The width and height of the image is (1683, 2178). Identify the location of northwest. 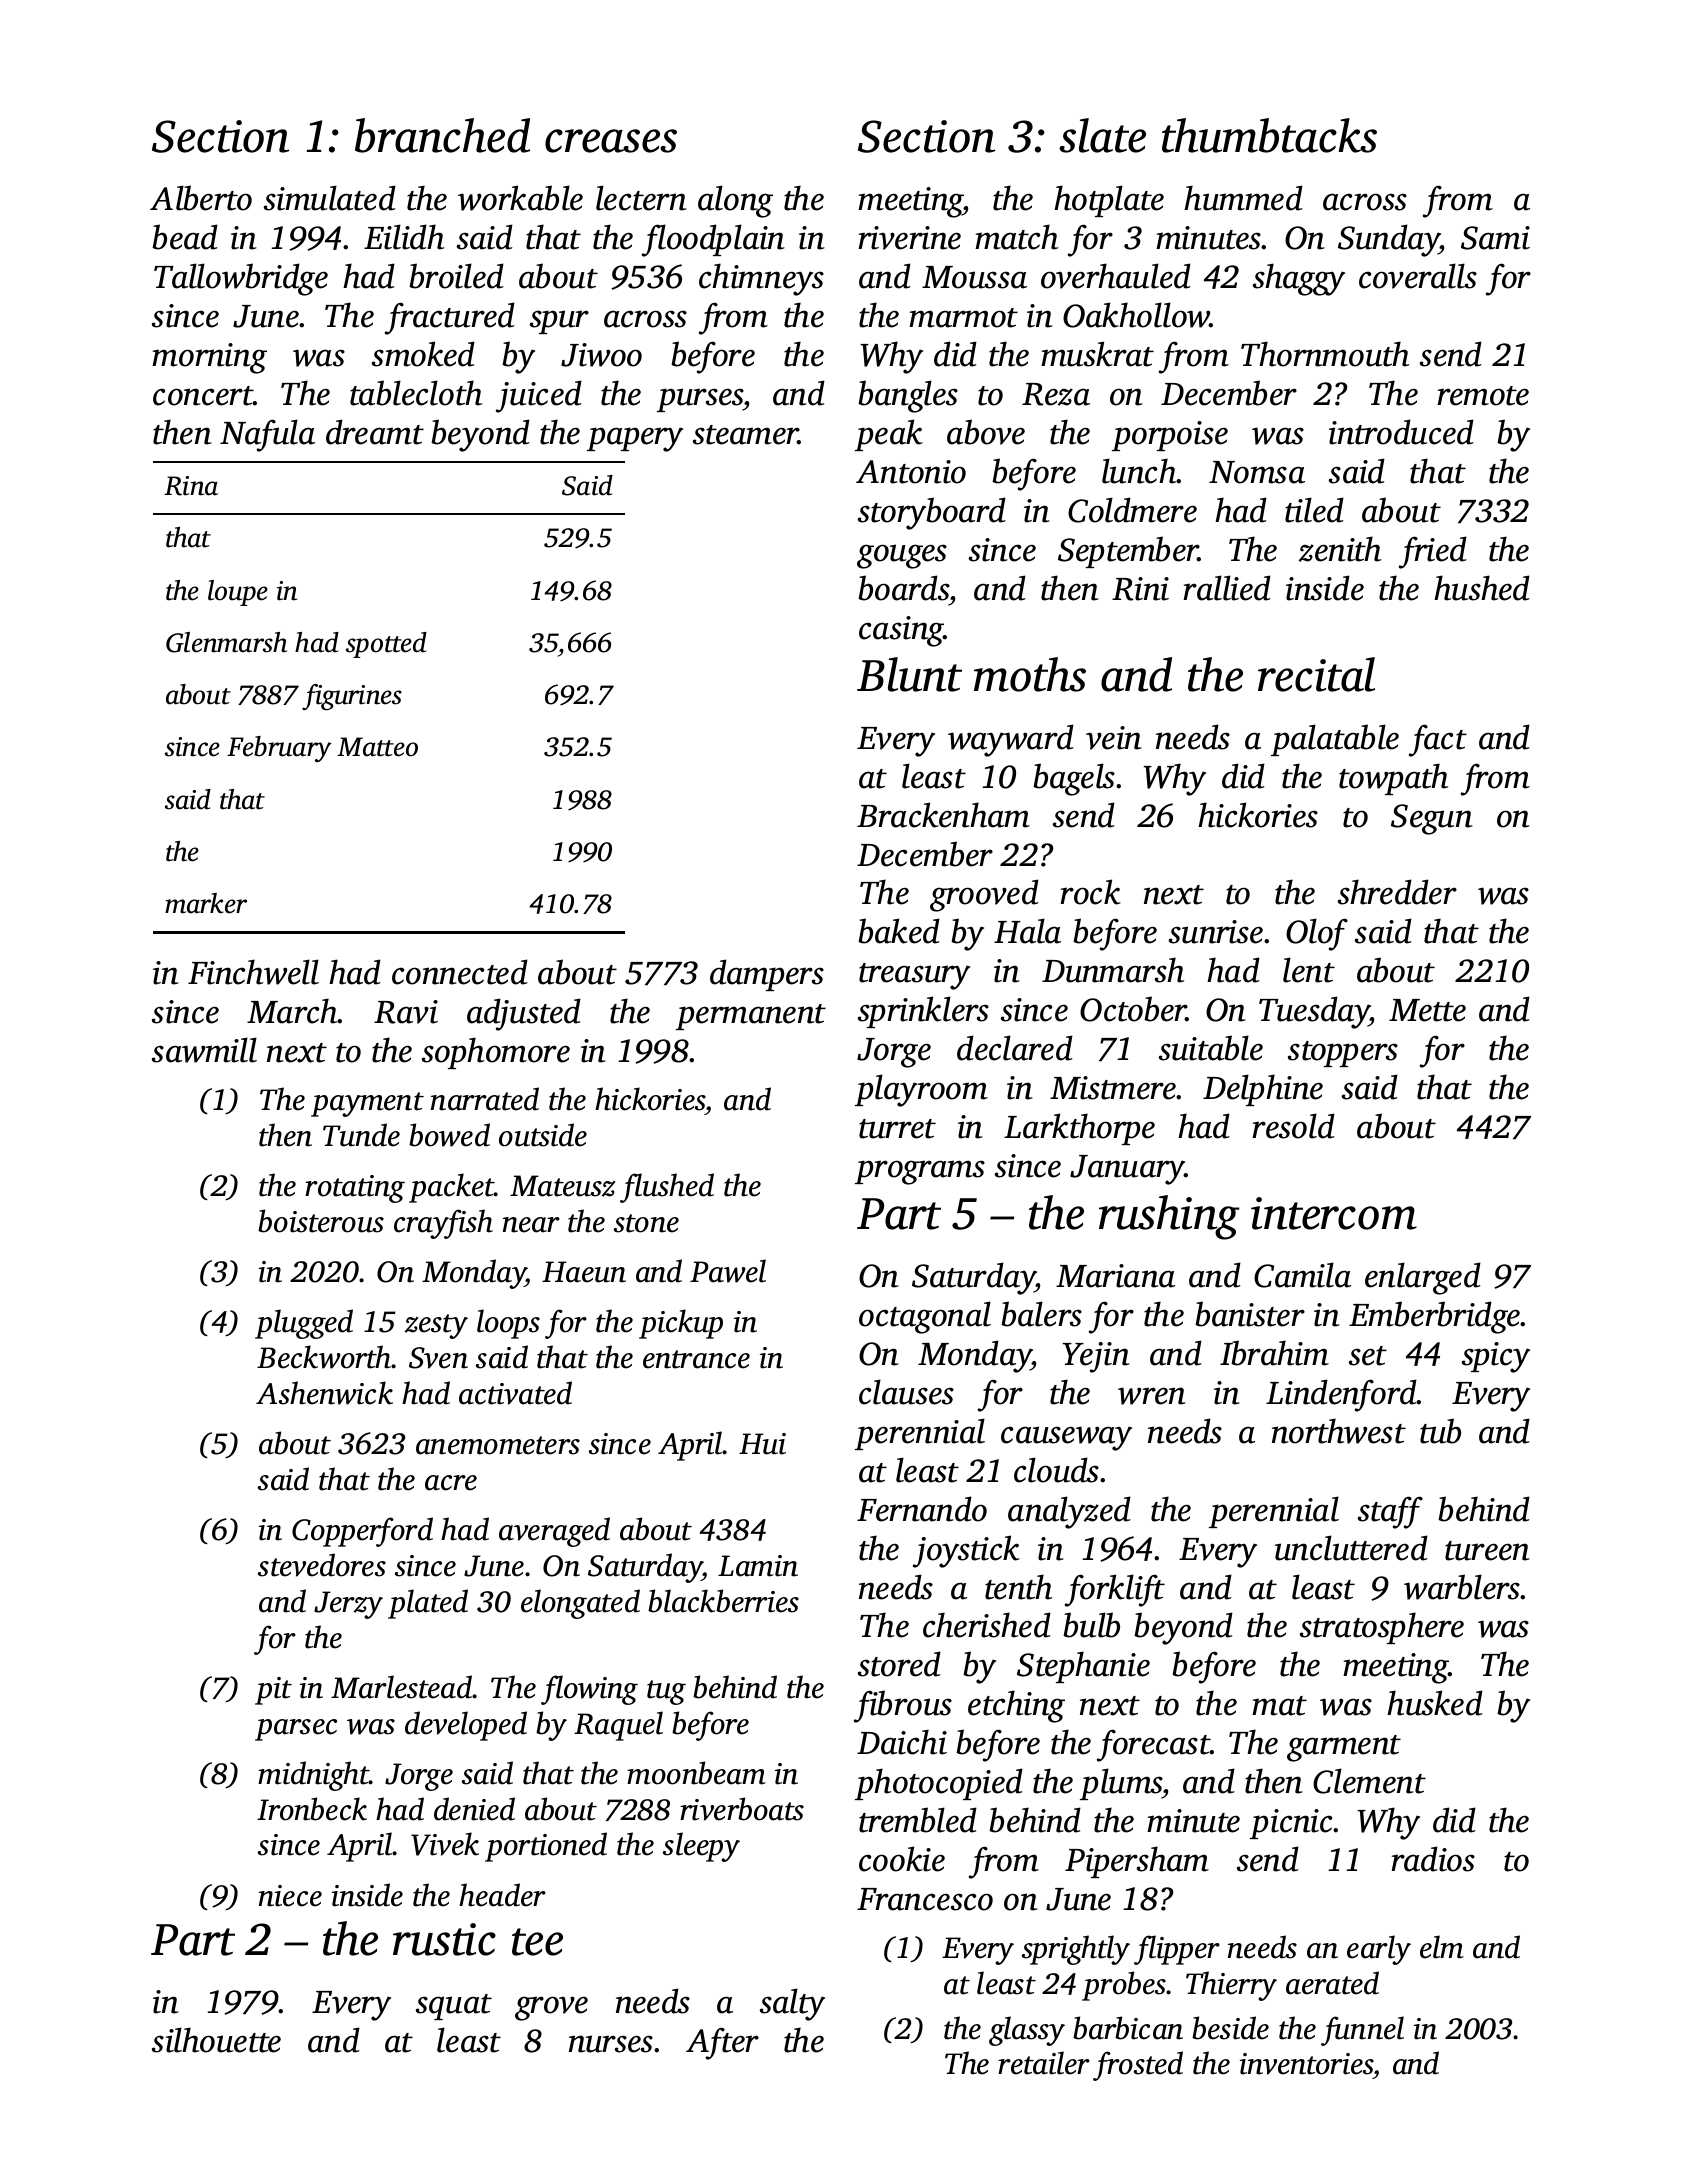
(1339, 1431).
